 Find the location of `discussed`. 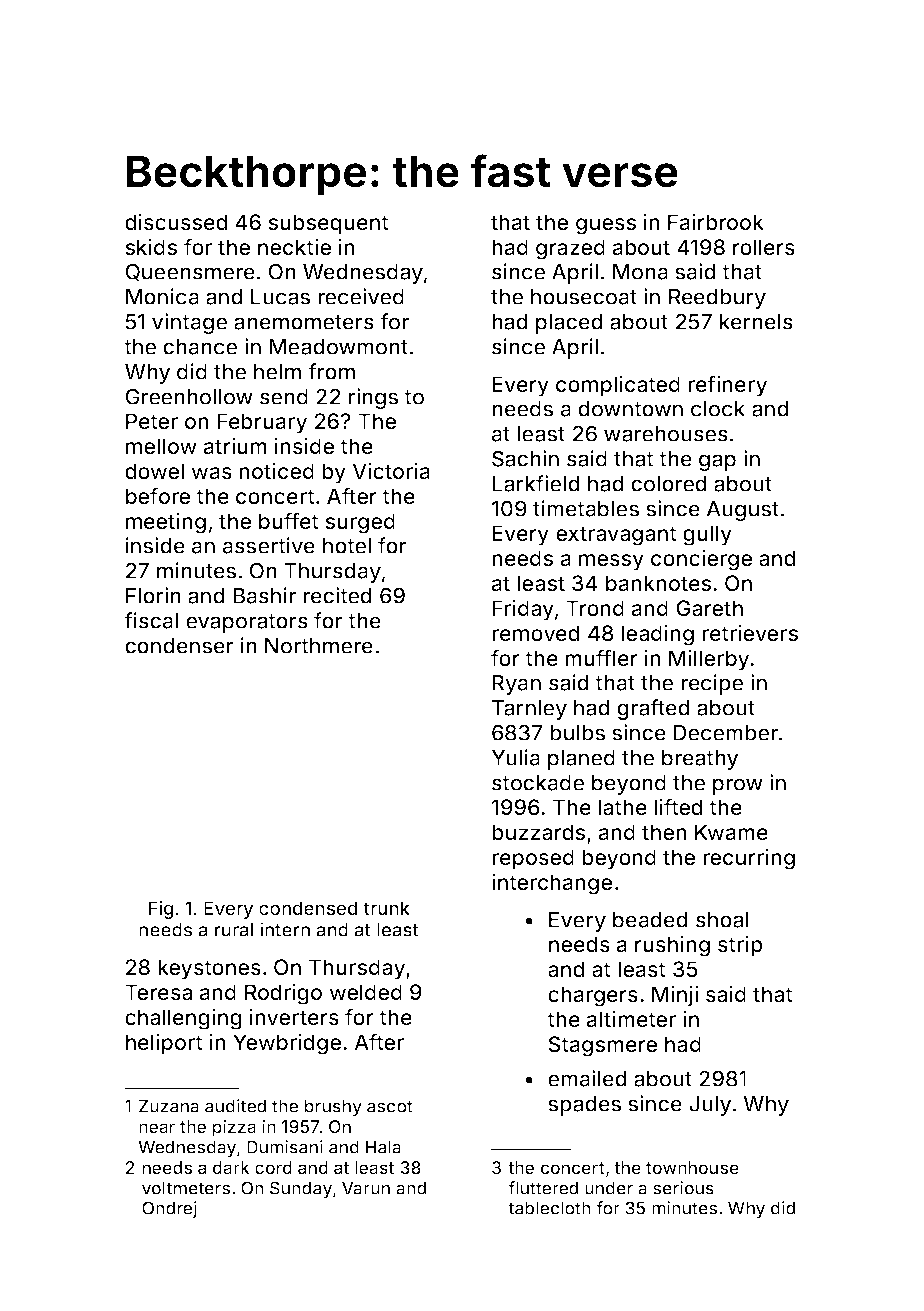

discussed is located at coordinates (176, 221).
